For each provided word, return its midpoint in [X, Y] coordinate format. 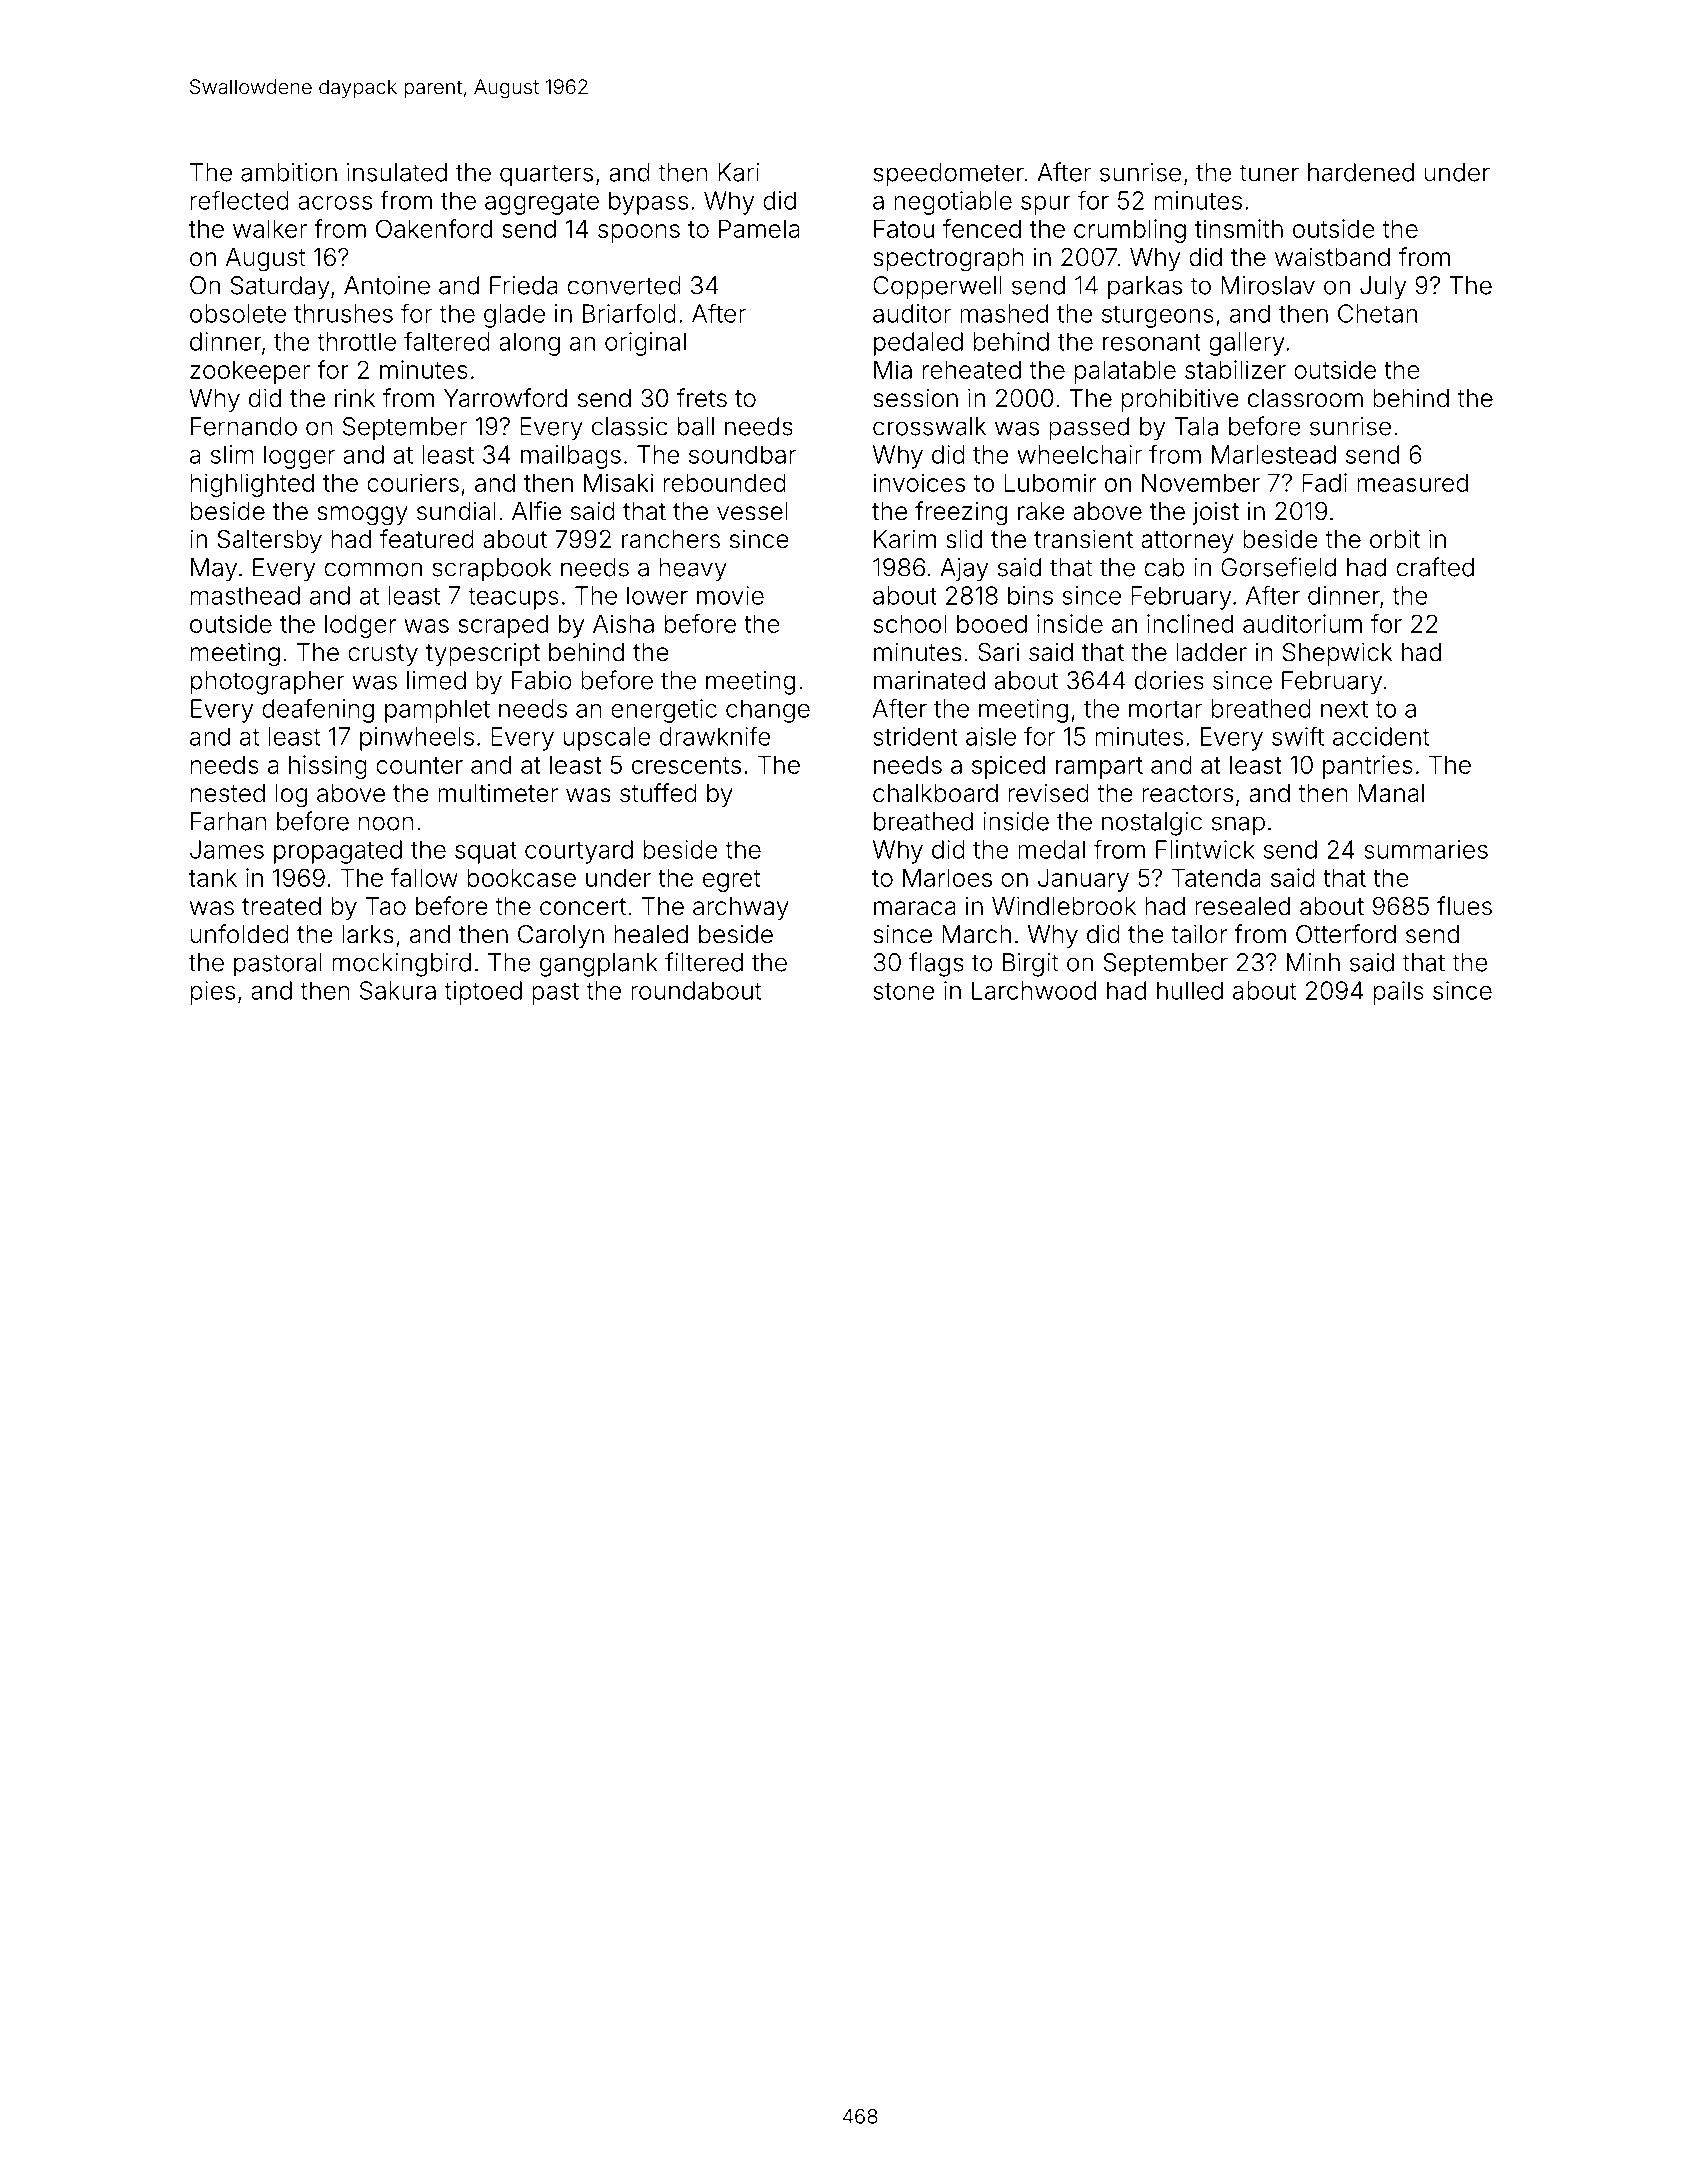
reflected [240, 200]
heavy [693, 570]
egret [731, 881]
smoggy [362, 516]
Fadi [1324, 482]
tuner [1269, 173]
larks [368, 934]
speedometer [948, 175]
